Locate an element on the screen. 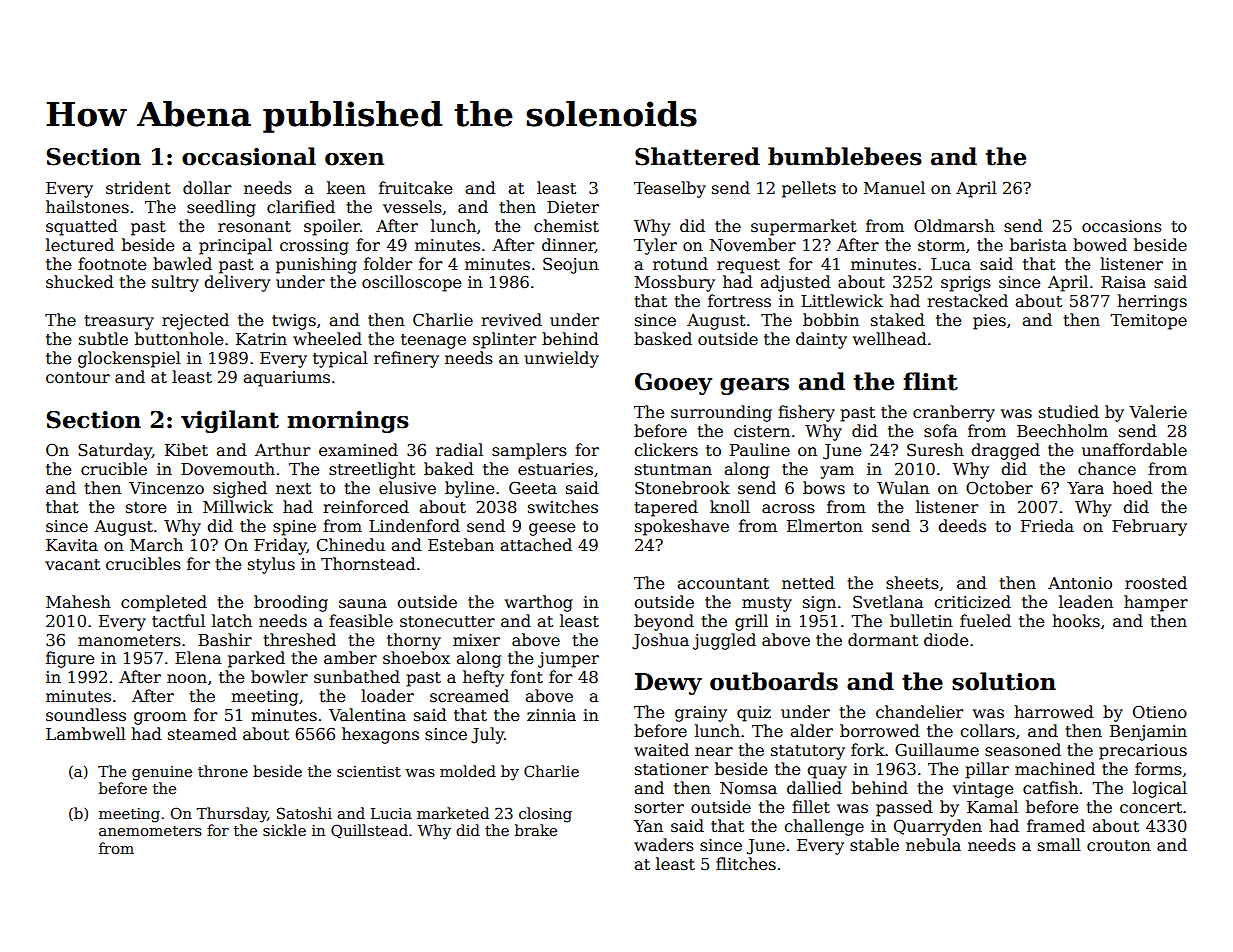  July is located at coordinates (487, 735).
